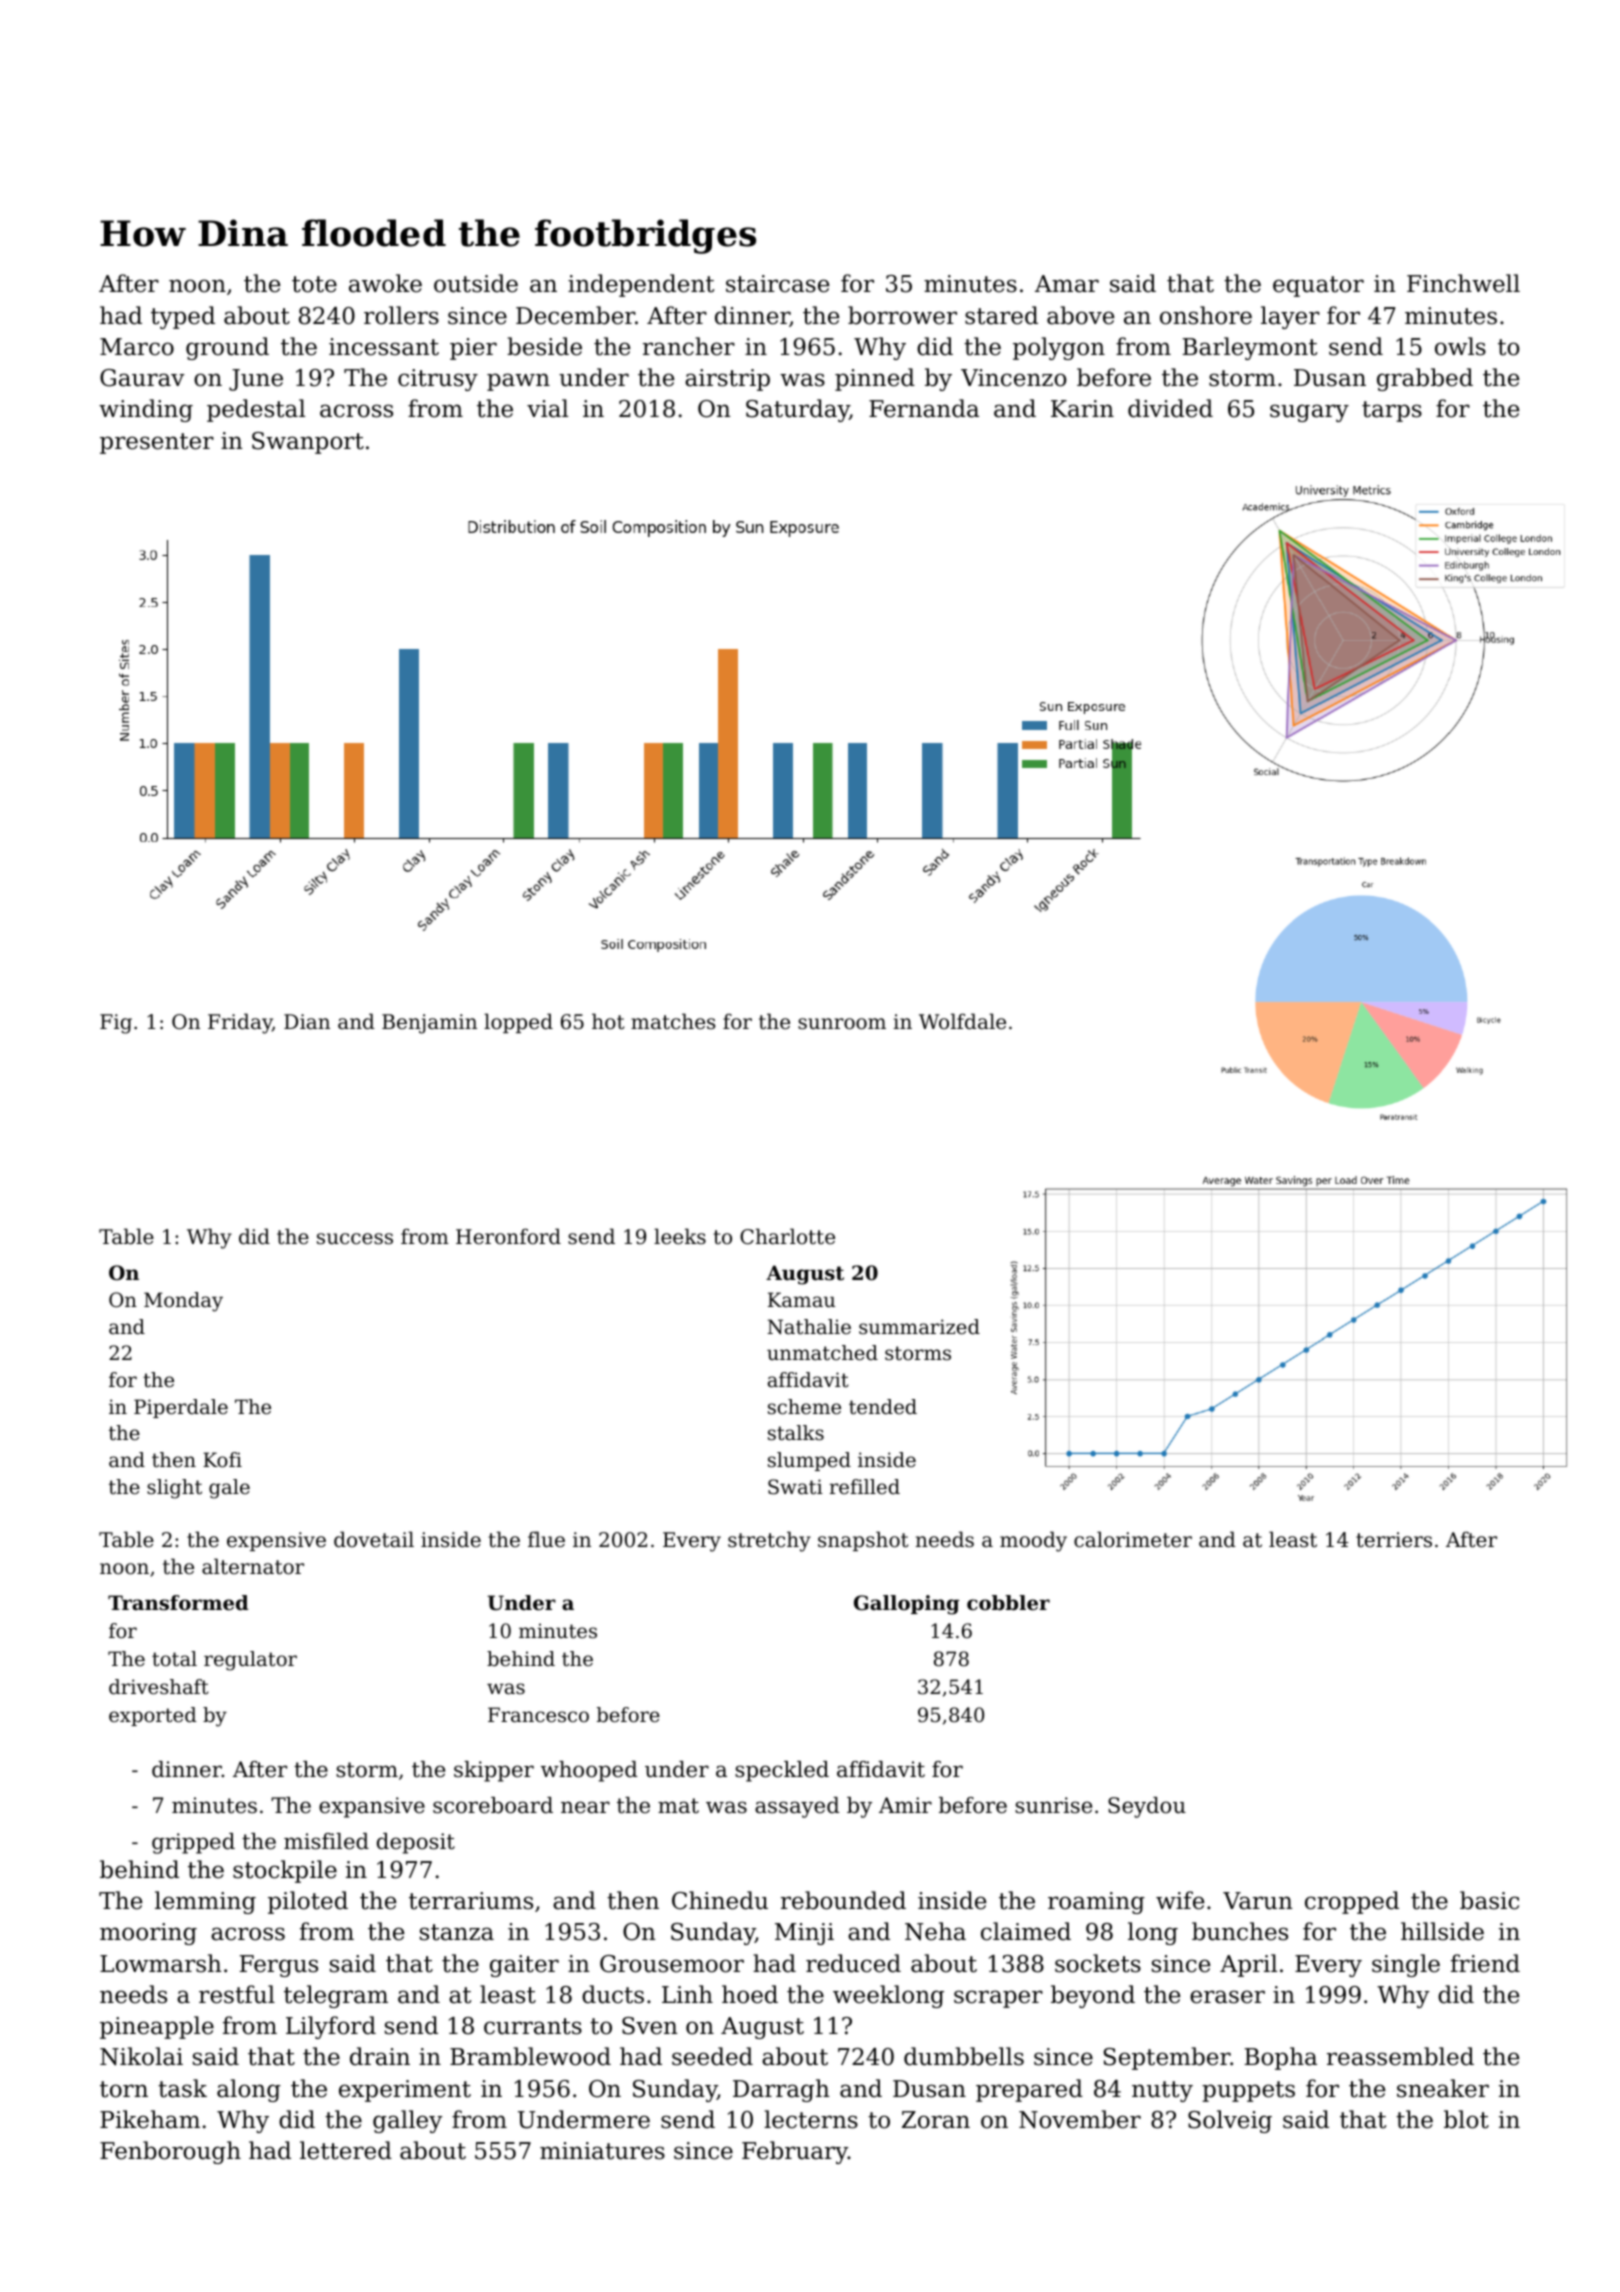  Describe the element at coordinates (777, 284) in the screenshot. I see `staircase` at that location.
